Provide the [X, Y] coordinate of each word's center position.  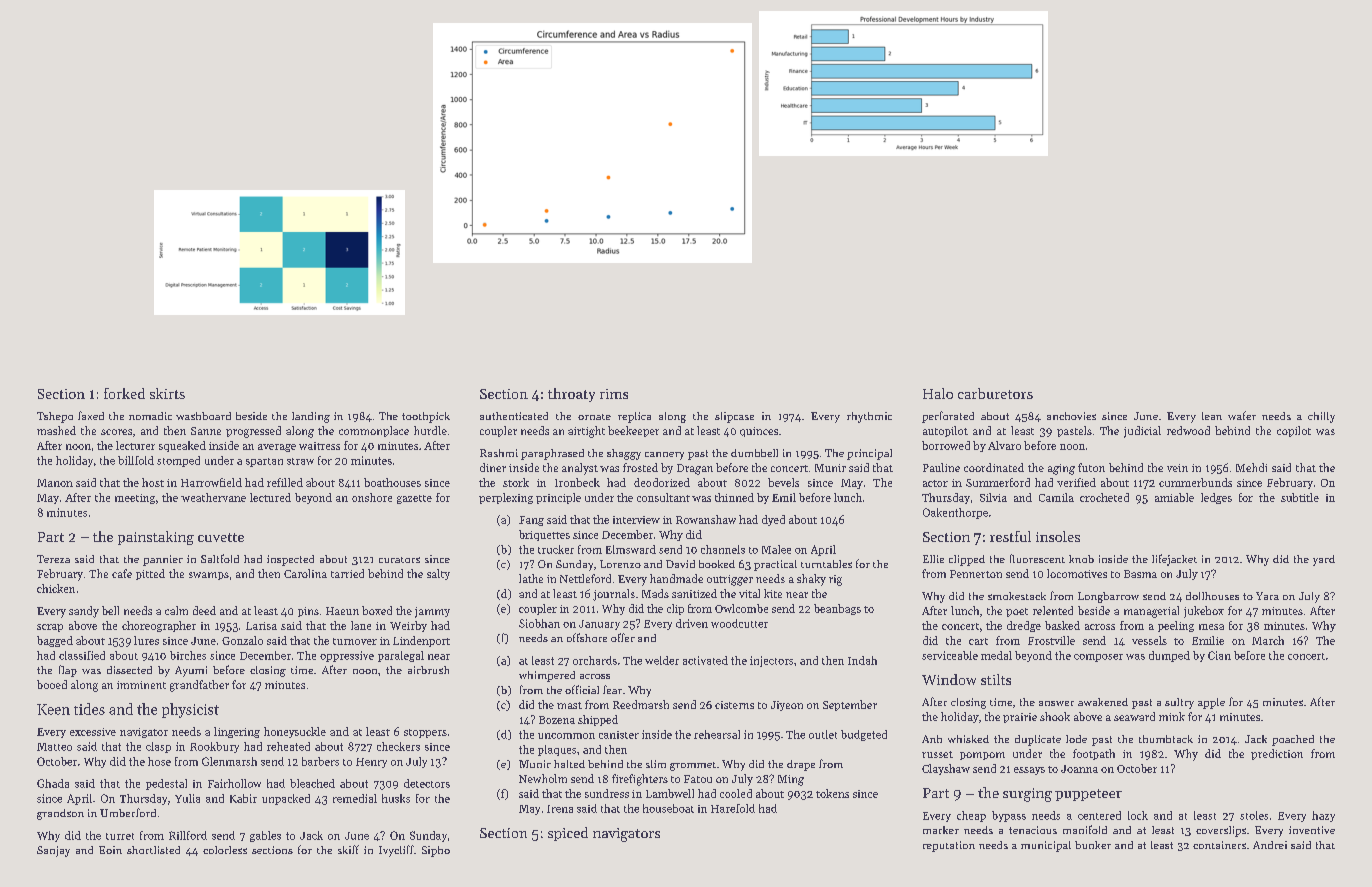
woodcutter [739, 623]
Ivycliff [396, 851]
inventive [1312, 830]
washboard [203, 416]
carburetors [995, 393]
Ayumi [191, 671]
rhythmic [869, 417]
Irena [560, 809]
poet [1017, 612]
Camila [1056, 497]
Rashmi [499, 453]
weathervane [213, 497]
